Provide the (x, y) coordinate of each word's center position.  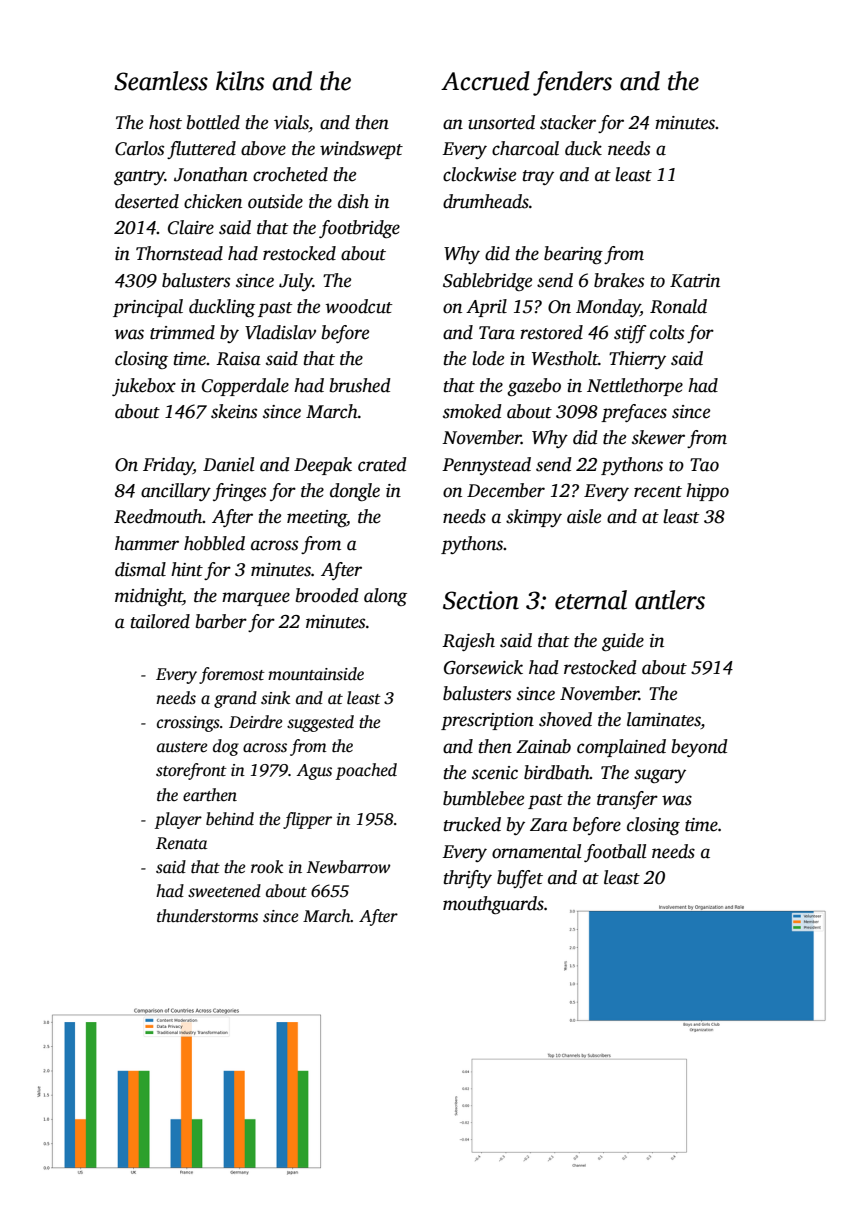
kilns (240, 81)
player (178, 820)
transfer (627, 800)
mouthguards (493, 905)
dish (353, 201)
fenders (572, 83)
